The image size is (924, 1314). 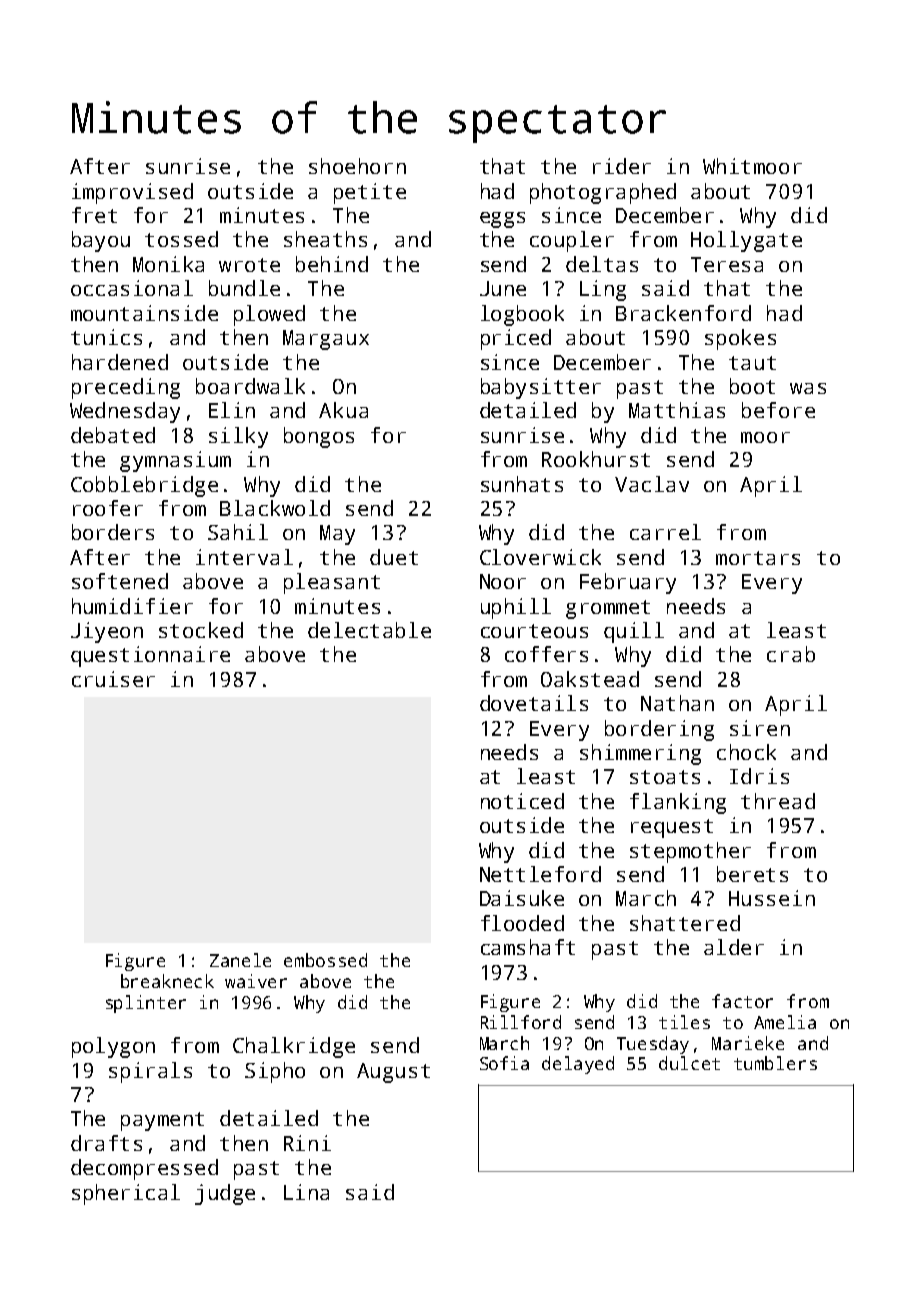 I want to click on spherical, so click(x=126, y=1194).
